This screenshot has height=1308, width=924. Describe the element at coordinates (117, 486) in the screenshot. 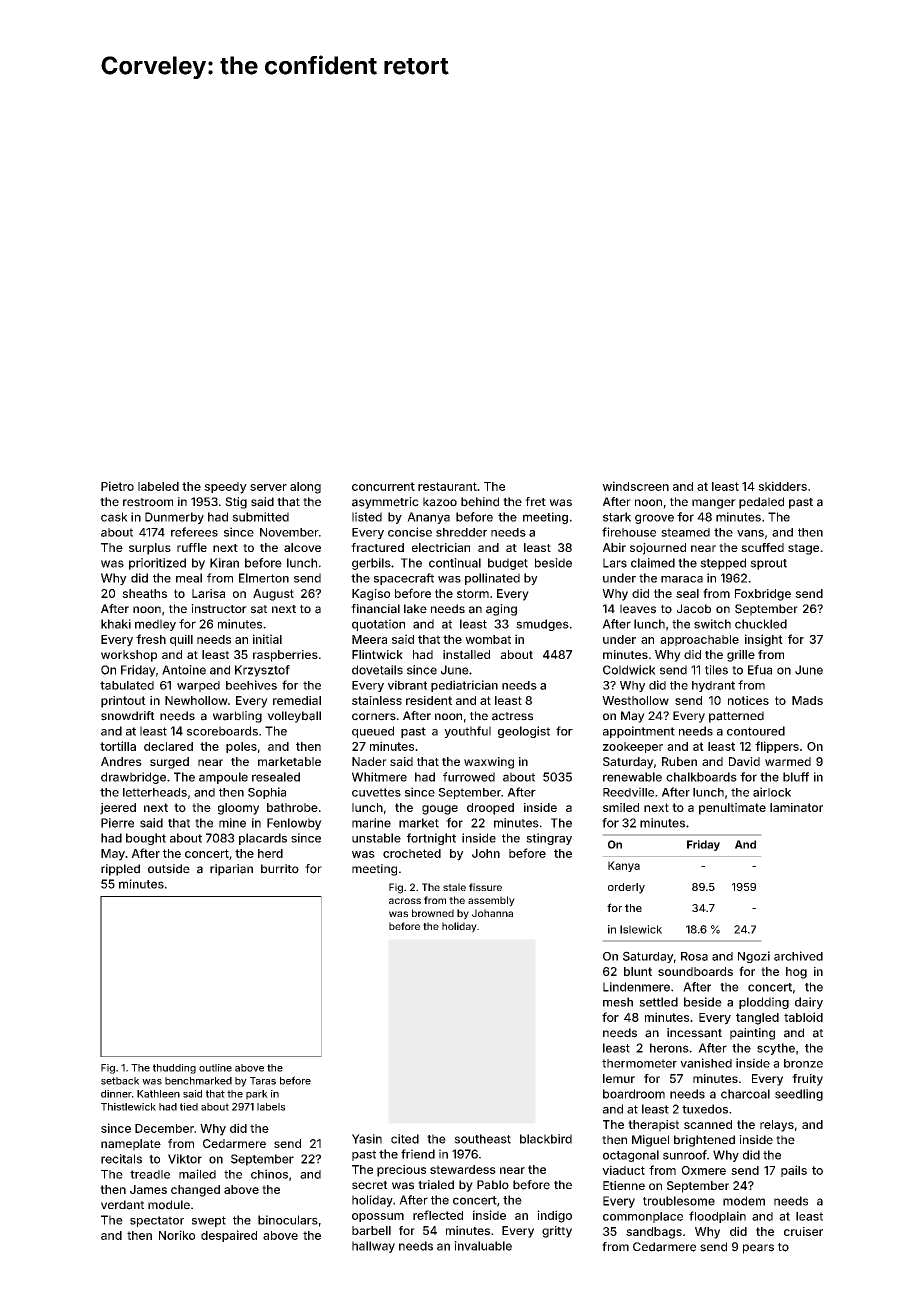

I see `Pietro` at that location.
